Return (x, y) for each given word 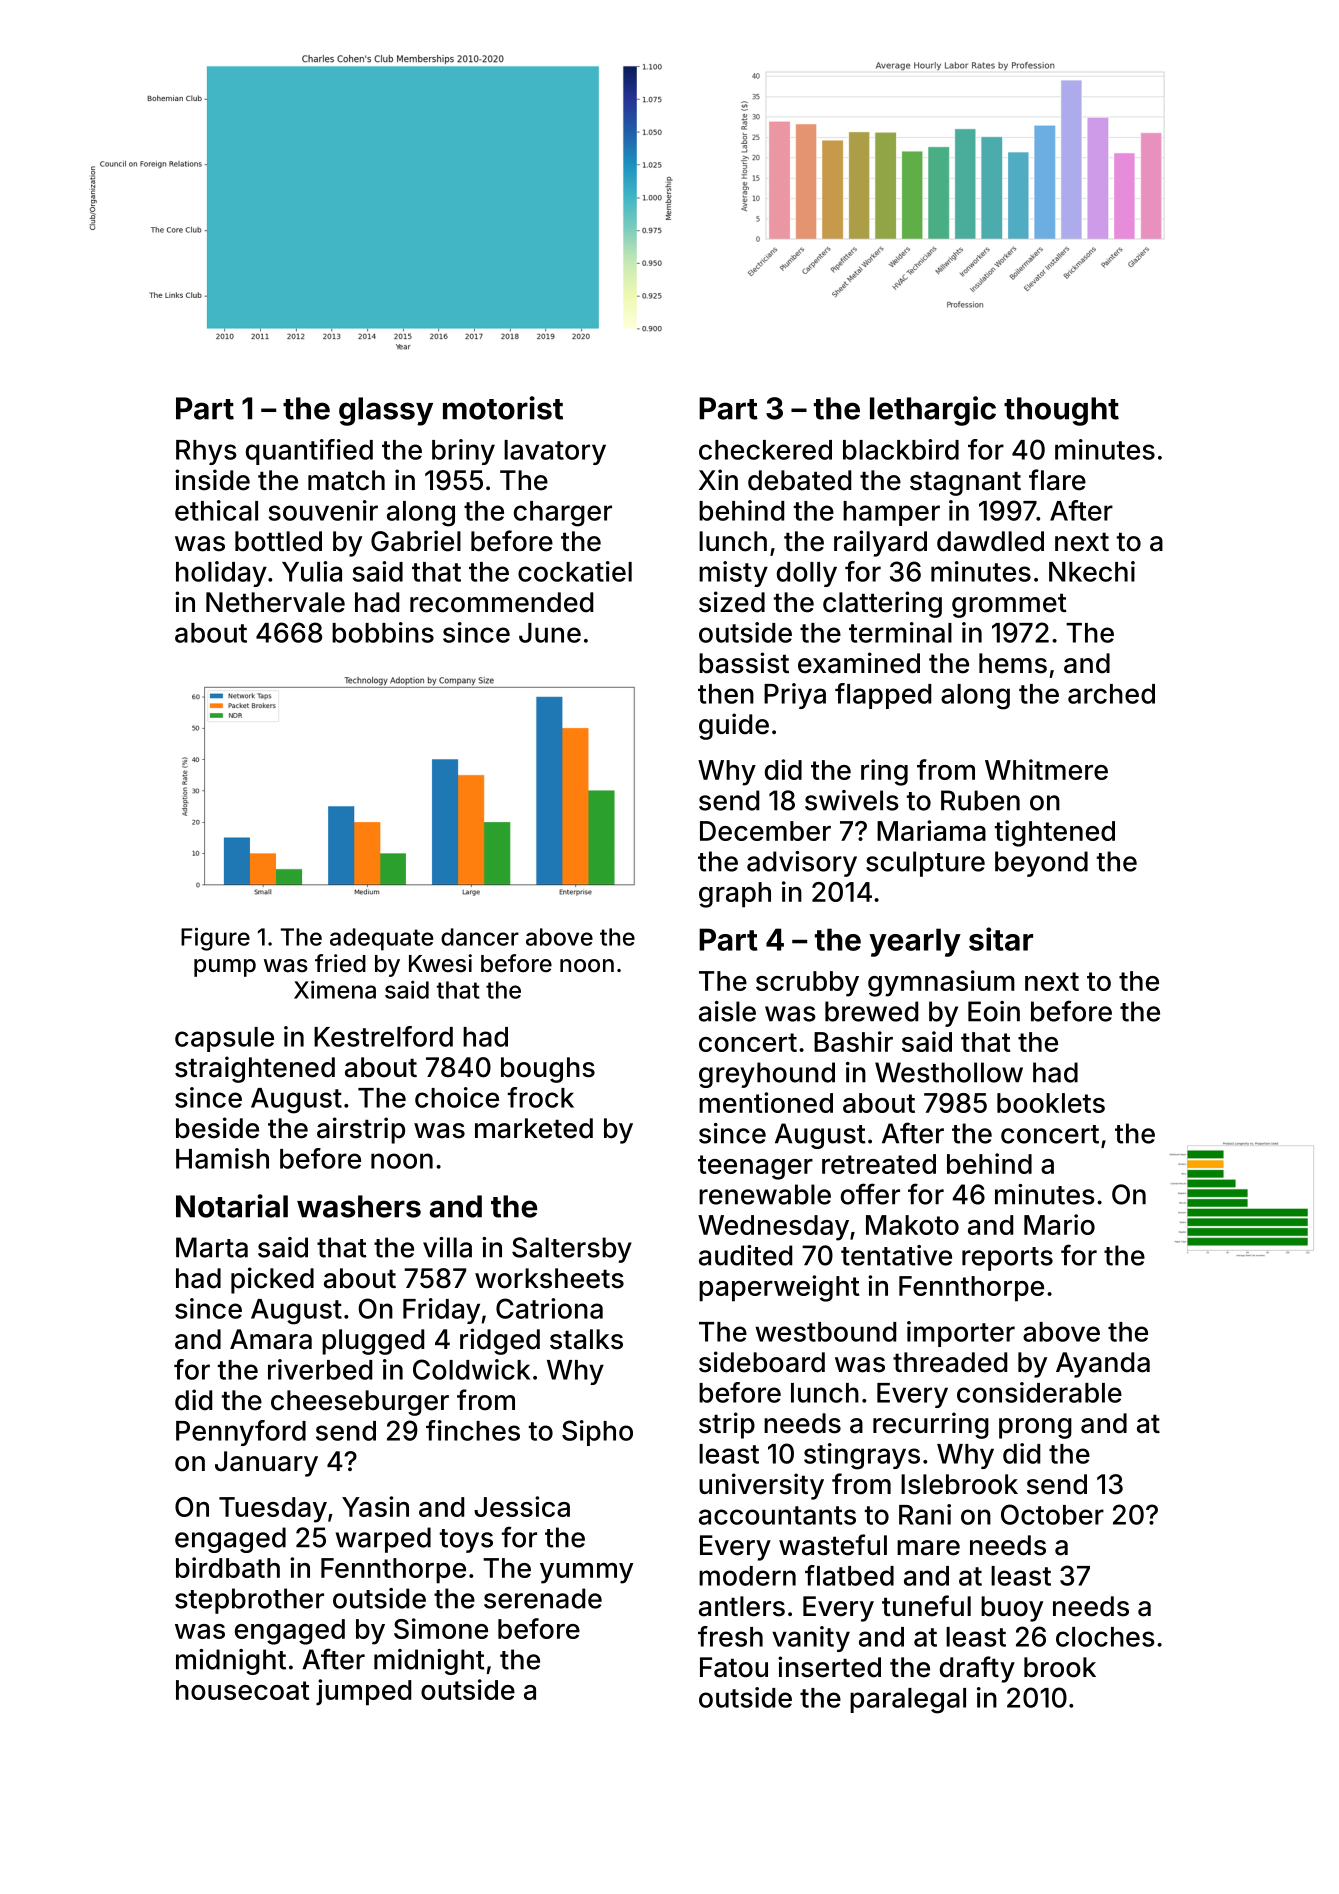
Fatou (734, 1667)
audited (745, 1255)
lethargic (933, 411)
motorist (503, 408)
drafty (977, 1669)
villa (447, 1247)
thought (1061, 411)
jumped (363, 1692)
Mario (1059, 1224)
